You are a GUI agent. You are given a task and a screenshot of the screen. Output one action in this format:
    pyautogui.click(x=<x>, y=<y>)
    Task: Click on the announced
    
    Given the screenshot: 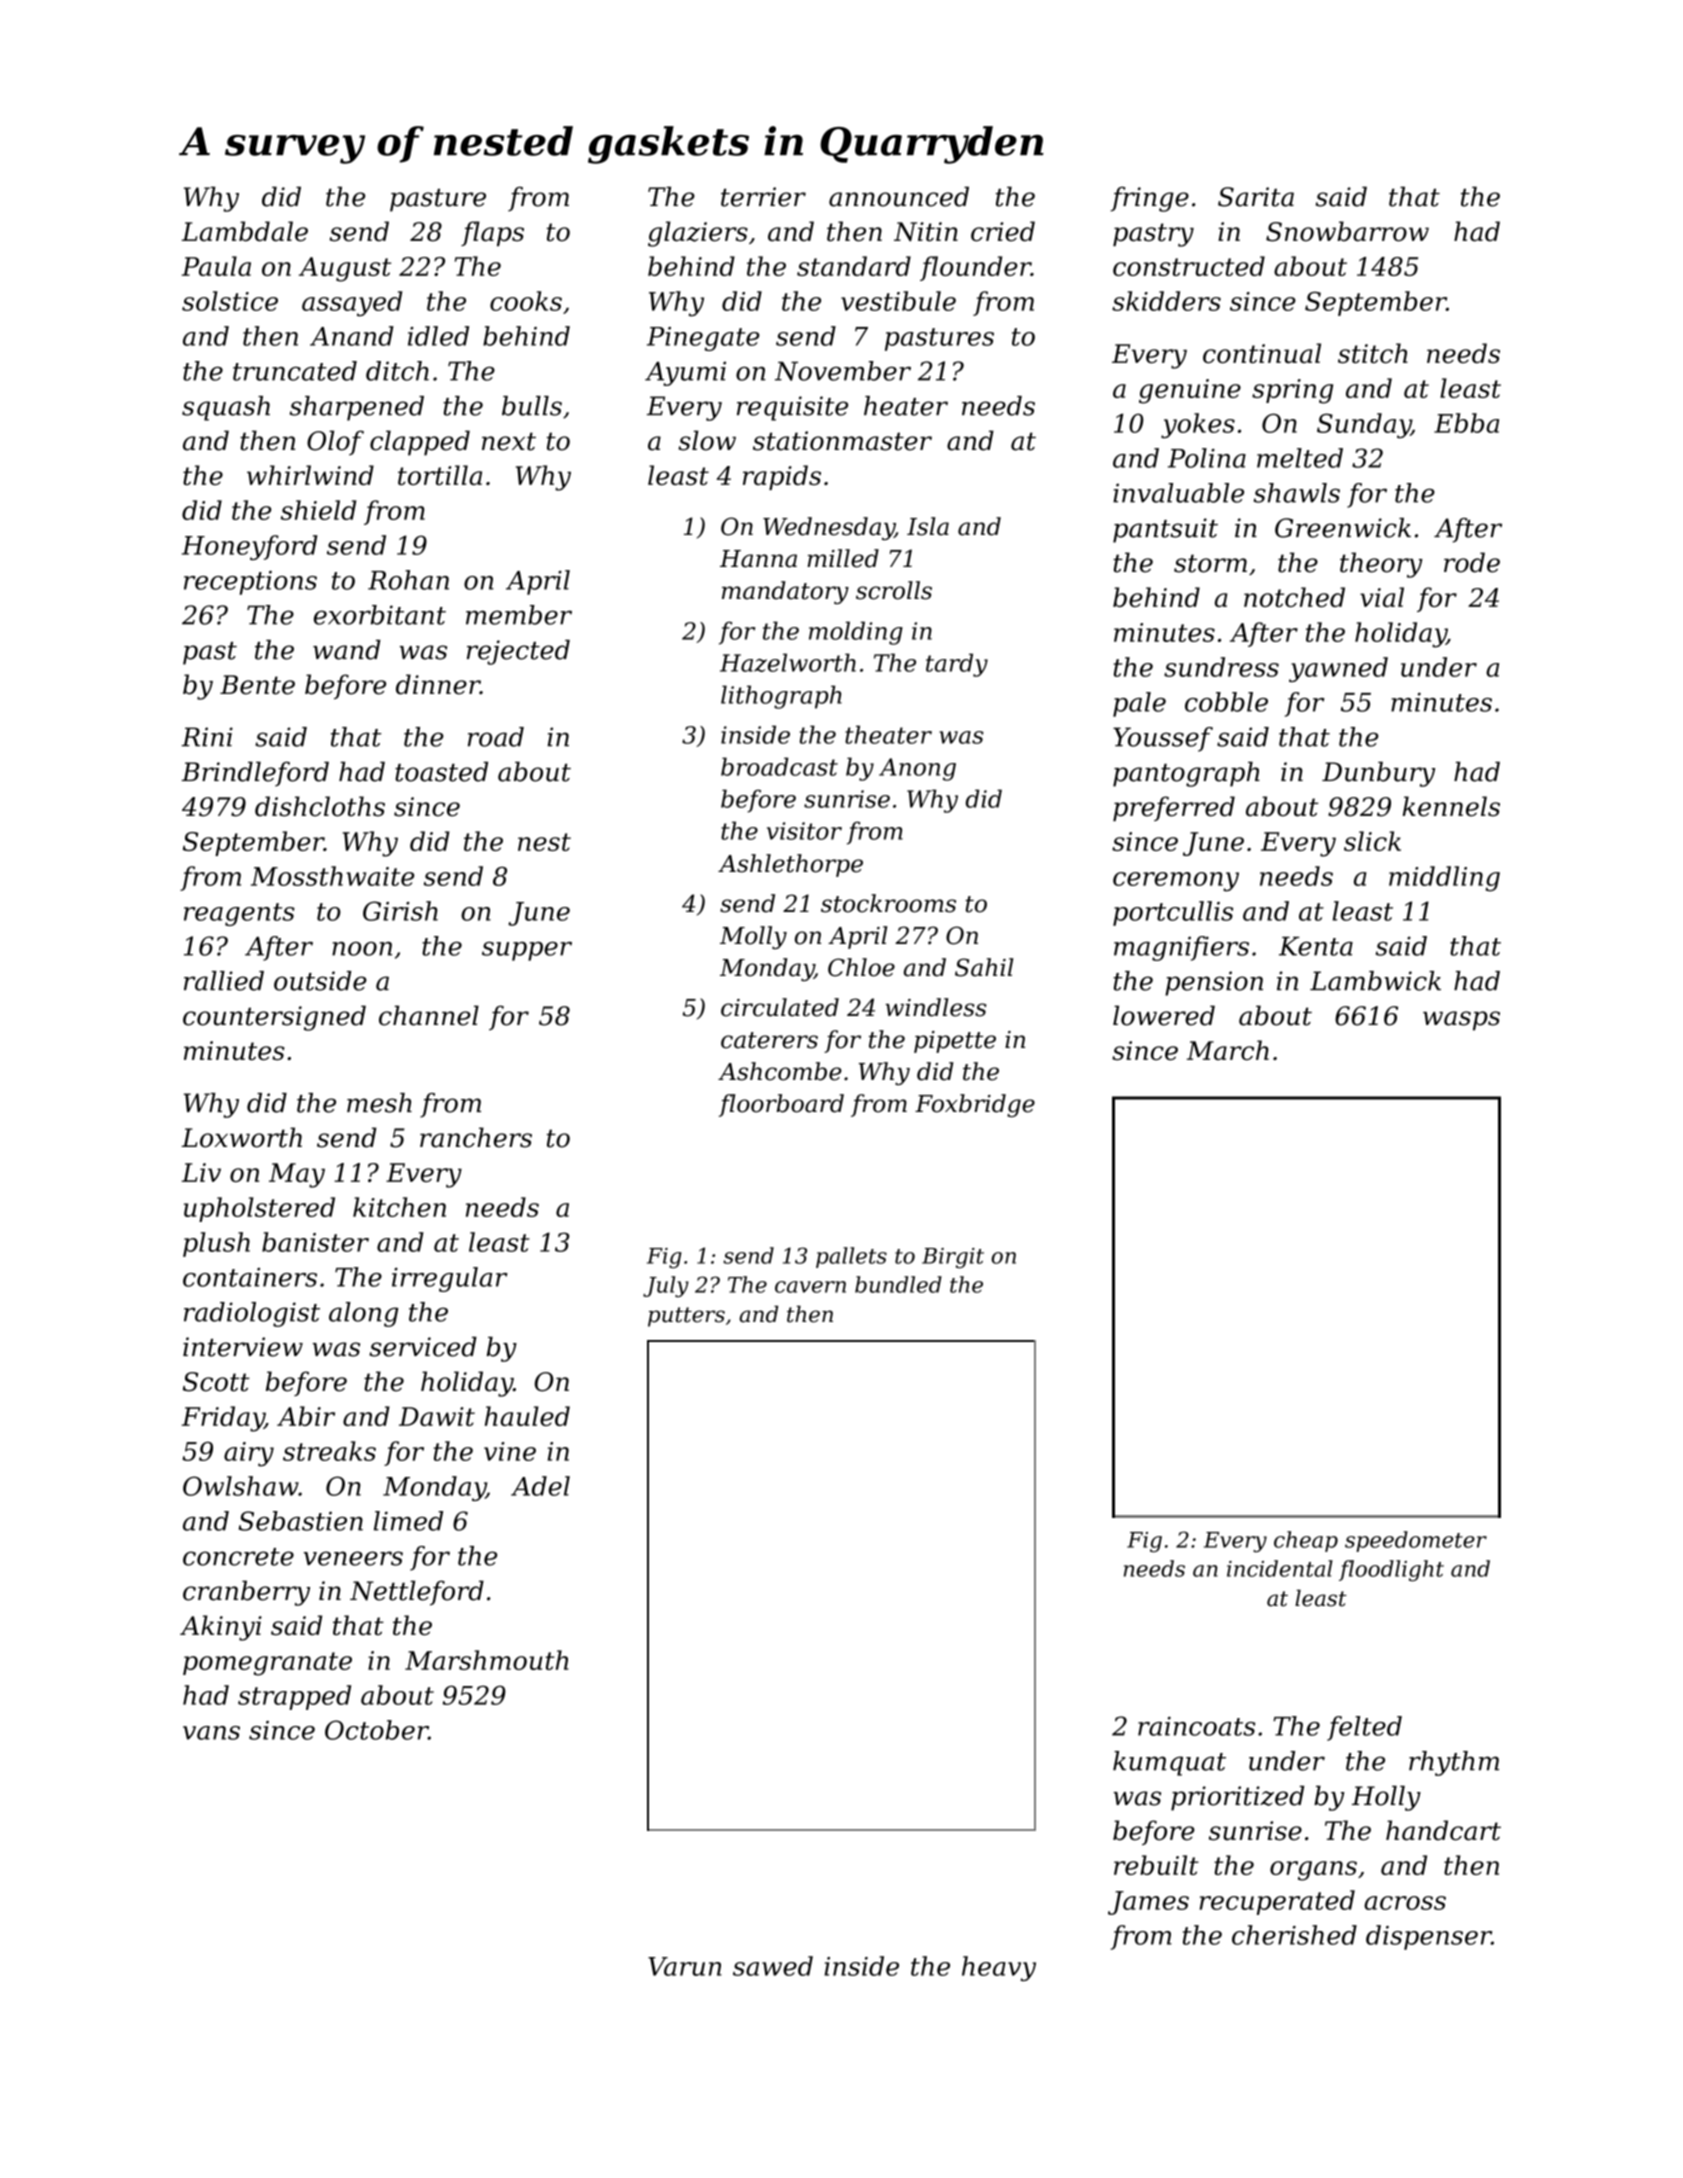 What is the action you would take?
    pyautogui.click(x=899, y=196)
